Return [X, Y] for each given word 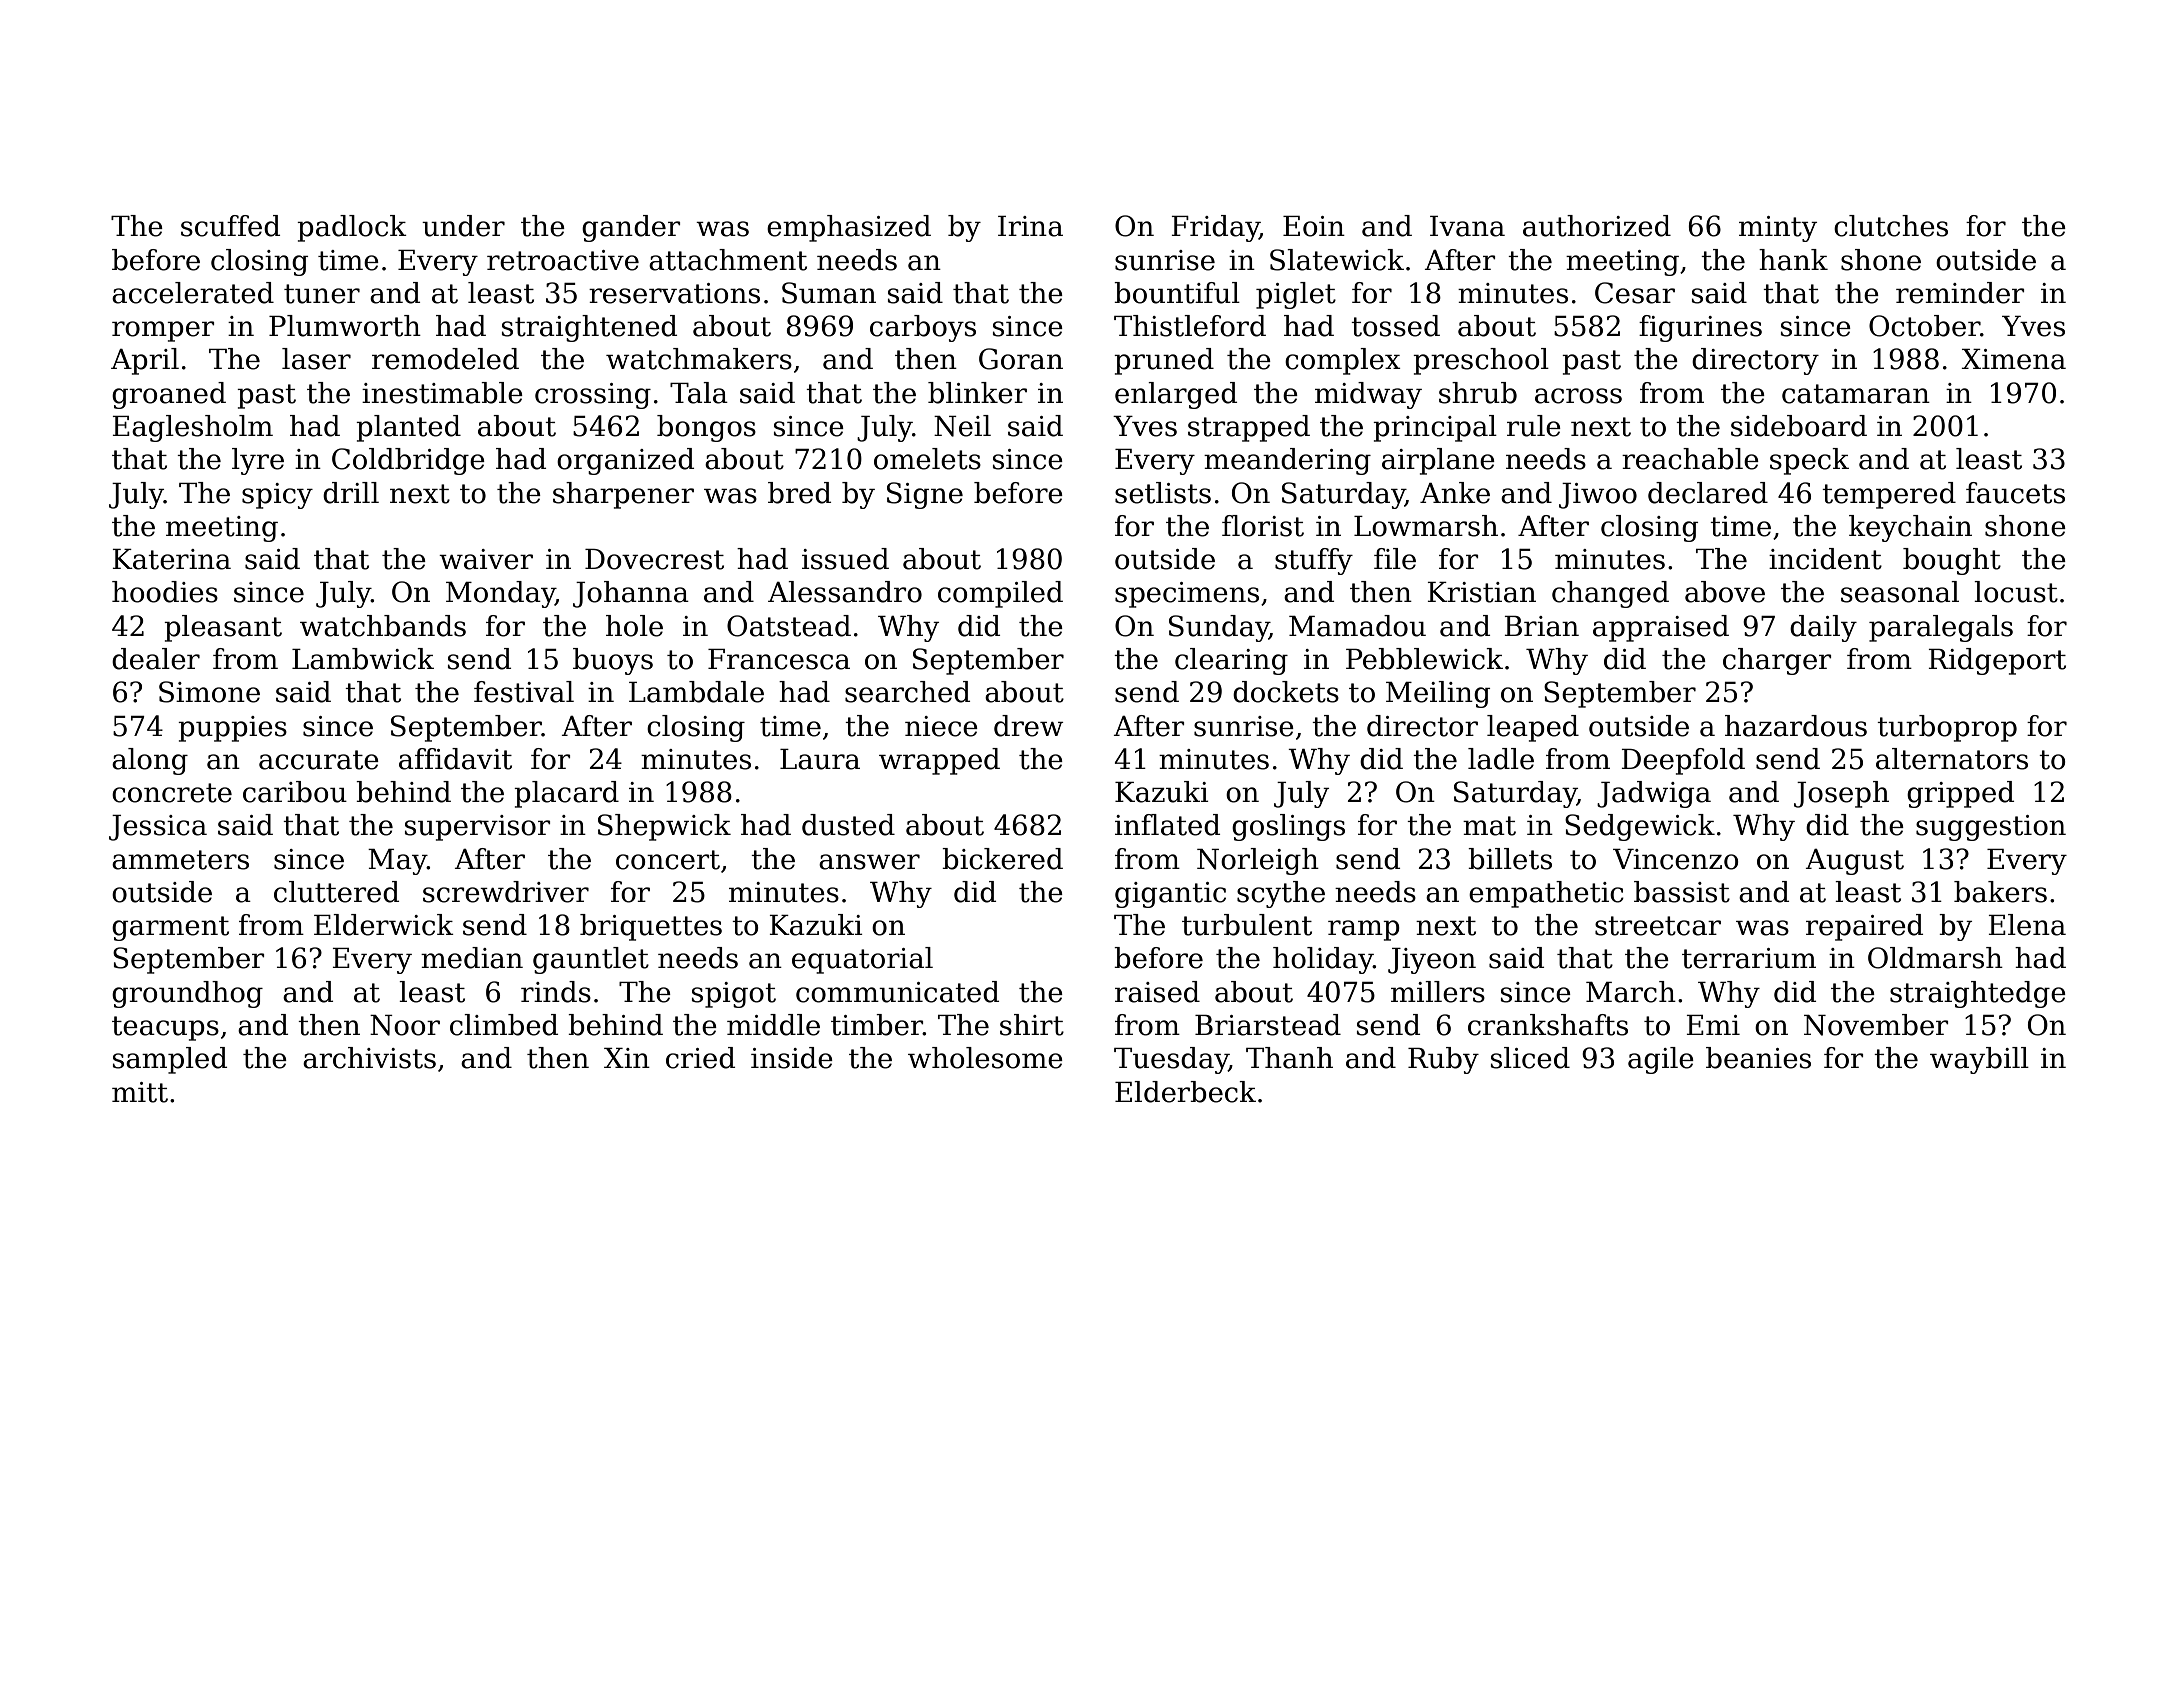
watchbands [383, 626]
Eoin [1314, 226]
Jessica [158, 828]
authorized [1597, 226]
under [463, 226]
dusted [848, 825]
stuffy [1314, 561]
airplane [1438, 461]
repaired [1864, 927]
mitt [140, 1092]
